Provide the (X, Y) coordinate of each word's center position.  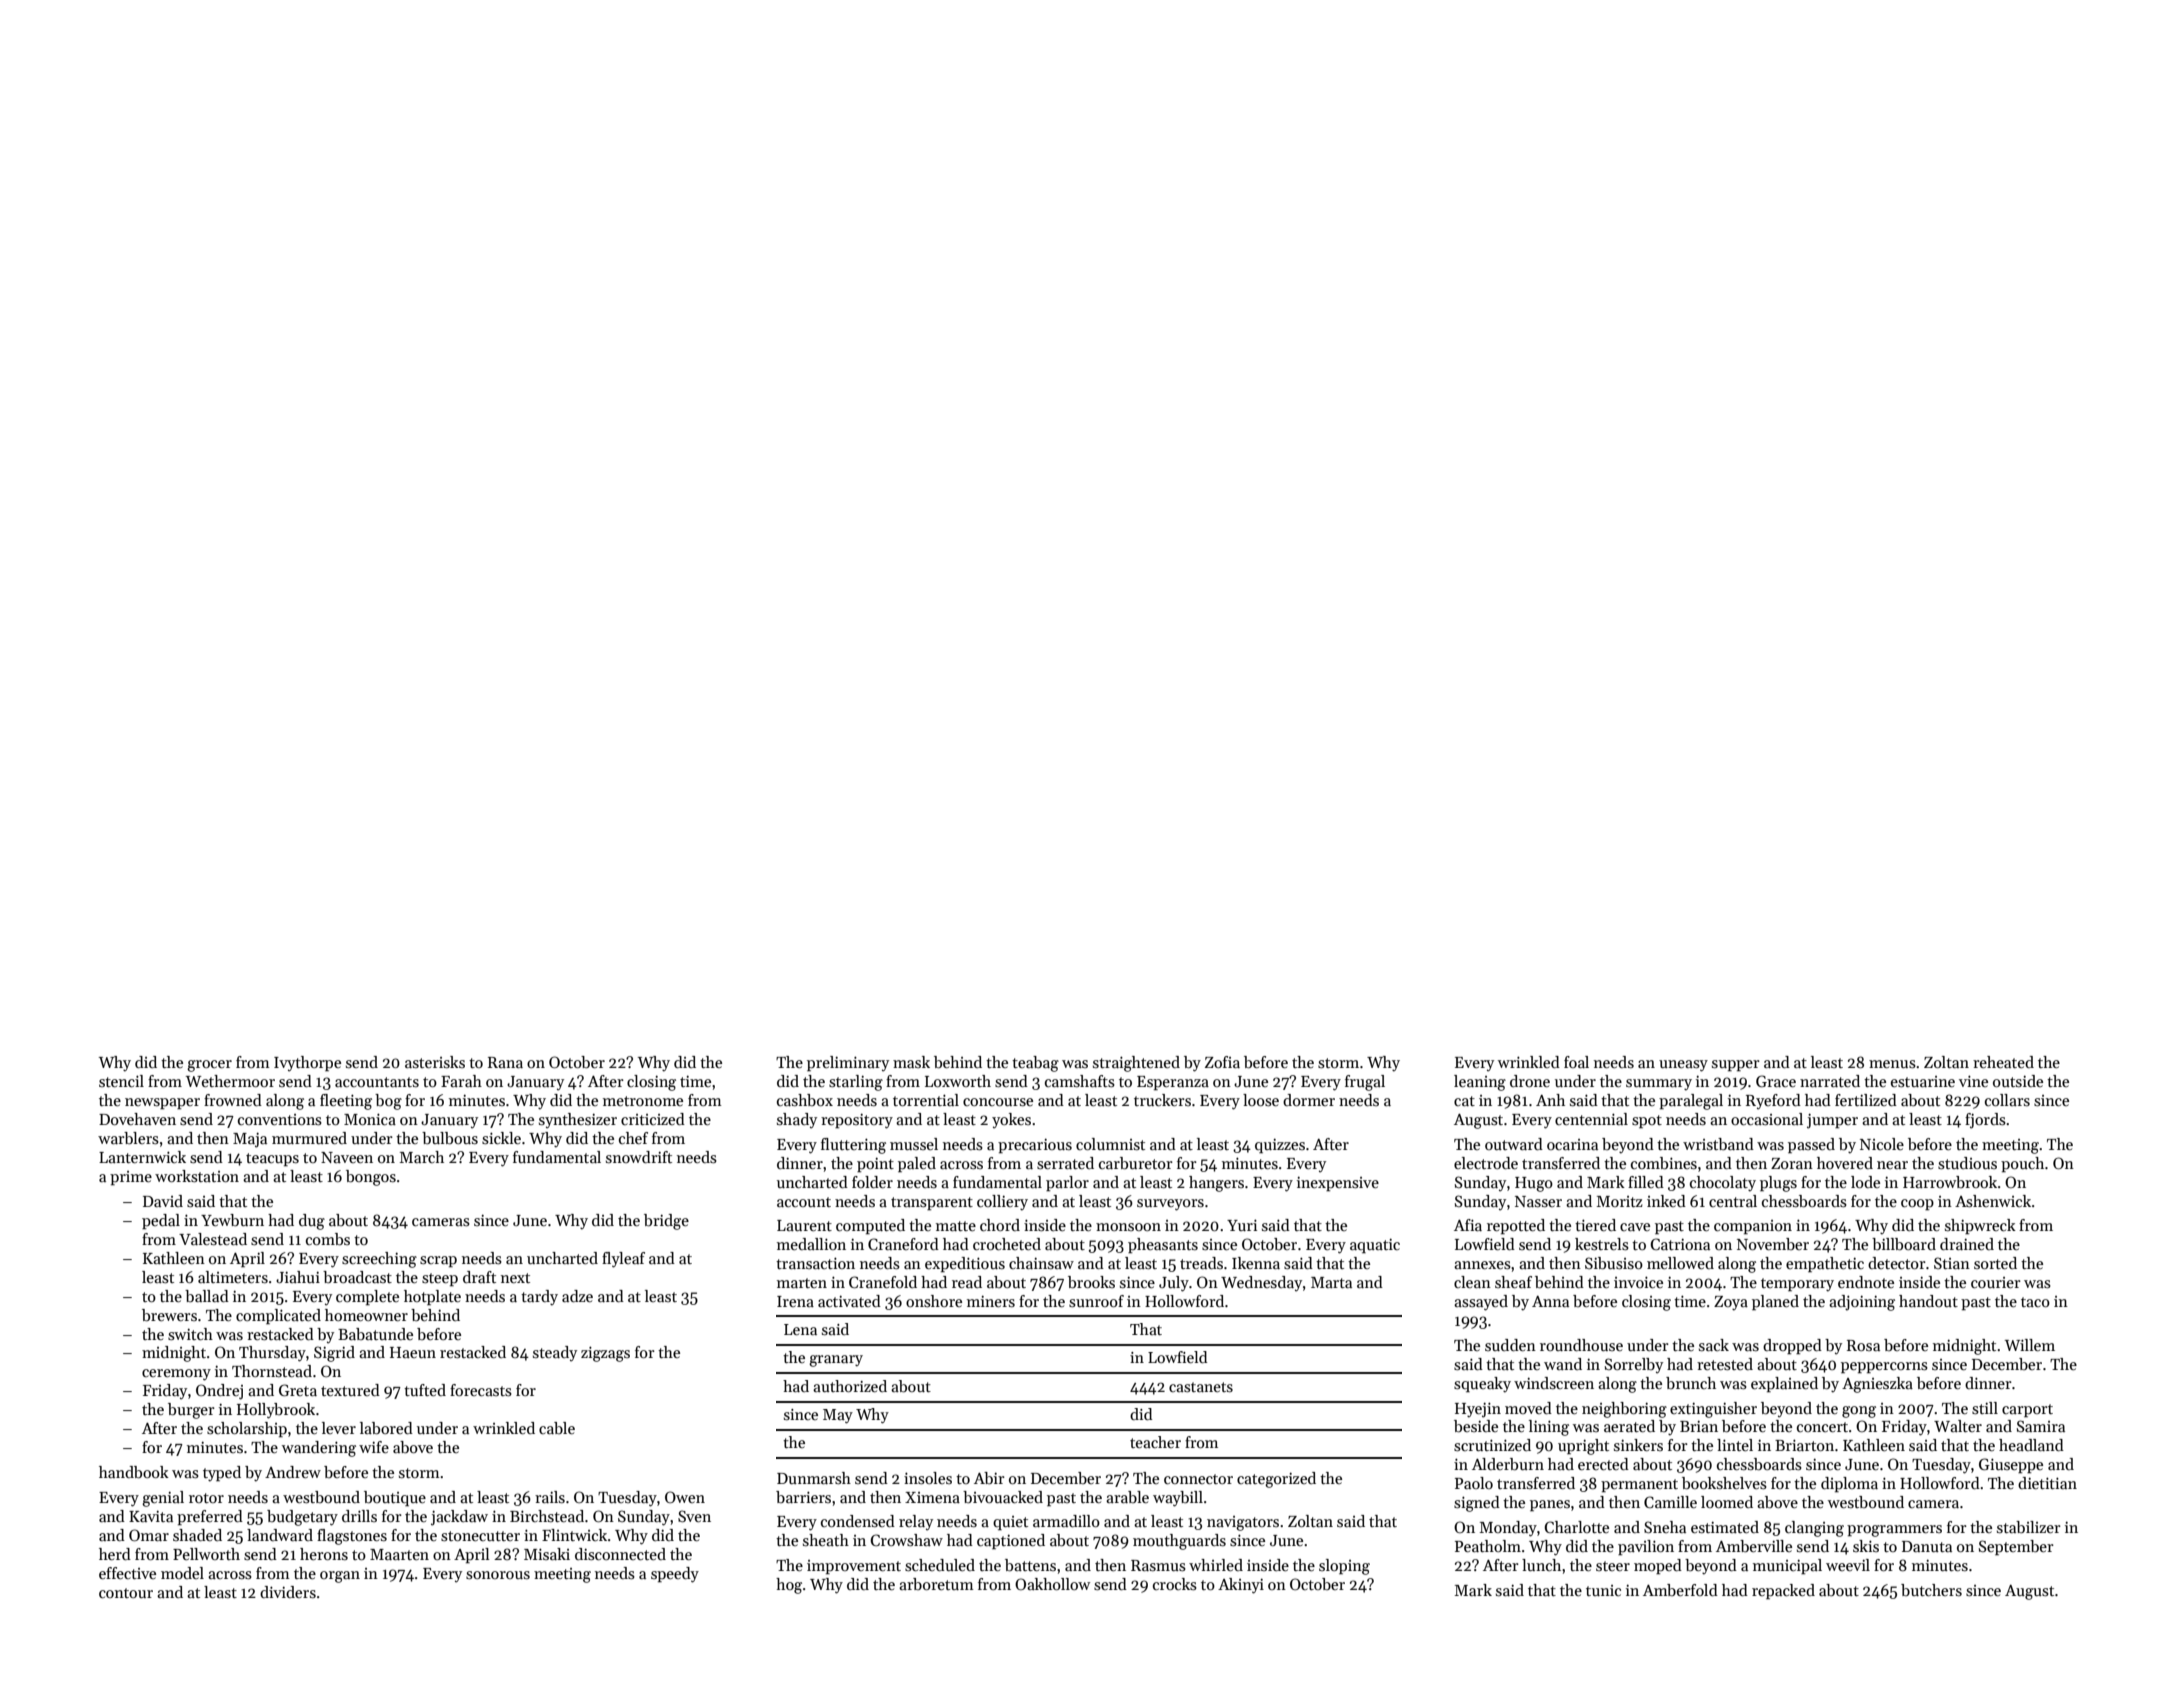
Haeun (413, 1352)
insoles (928, 1478)
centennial (1591, 1119)
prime (131, 1178)
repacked (1783, 1592)
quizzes (1280, 1146)
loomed (1727, 1502)
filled (1646, 1182)
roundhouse (1581, 1345)
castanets (1201, 1387)
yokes (1011, 1121)
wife (374, 1447)
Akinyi (1241, 1586)
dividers (288, 1592)
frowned (233, 1100)
